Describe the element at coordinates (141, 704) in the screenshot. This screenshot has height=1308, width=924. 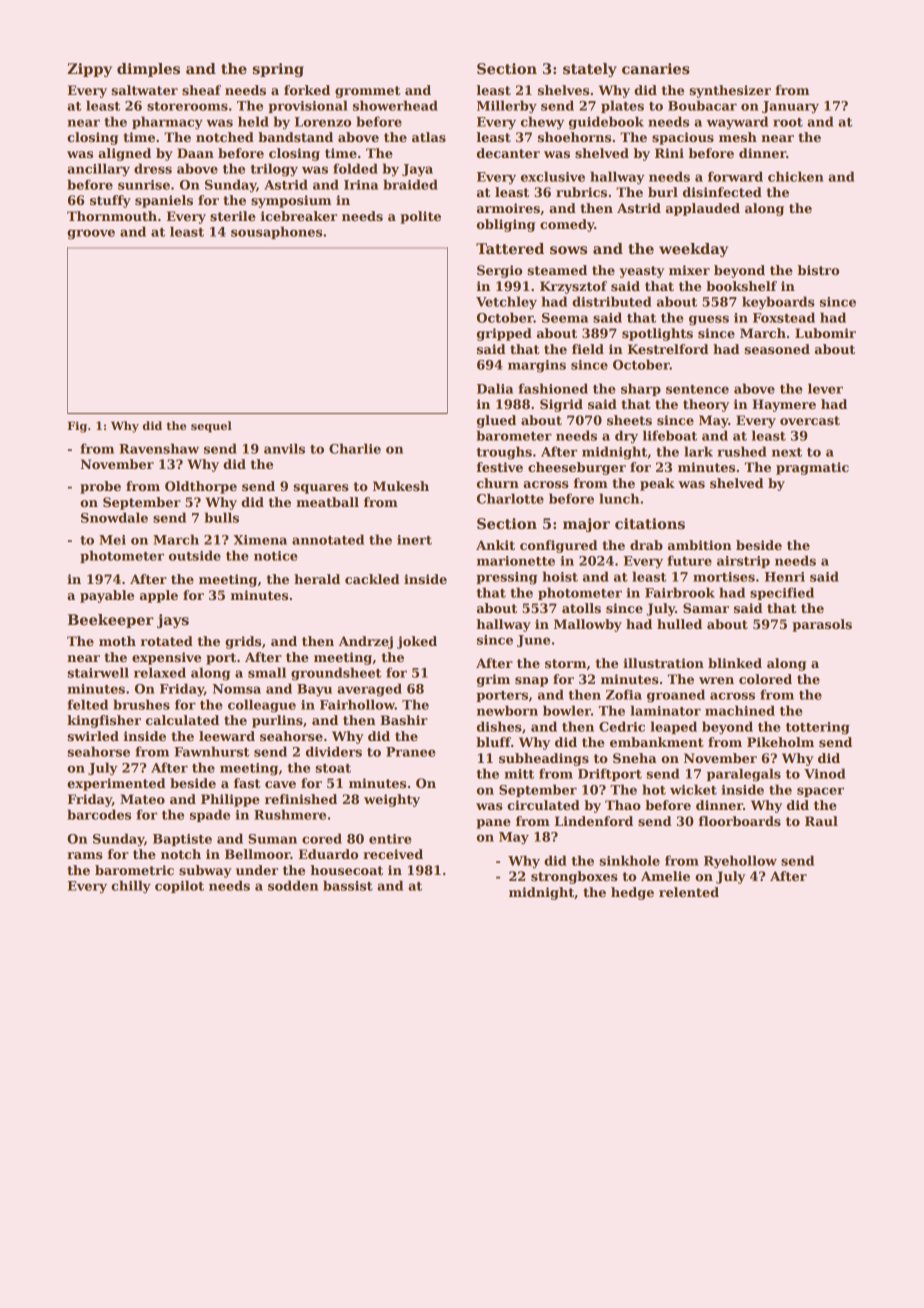
I see `brushes` at that location.
